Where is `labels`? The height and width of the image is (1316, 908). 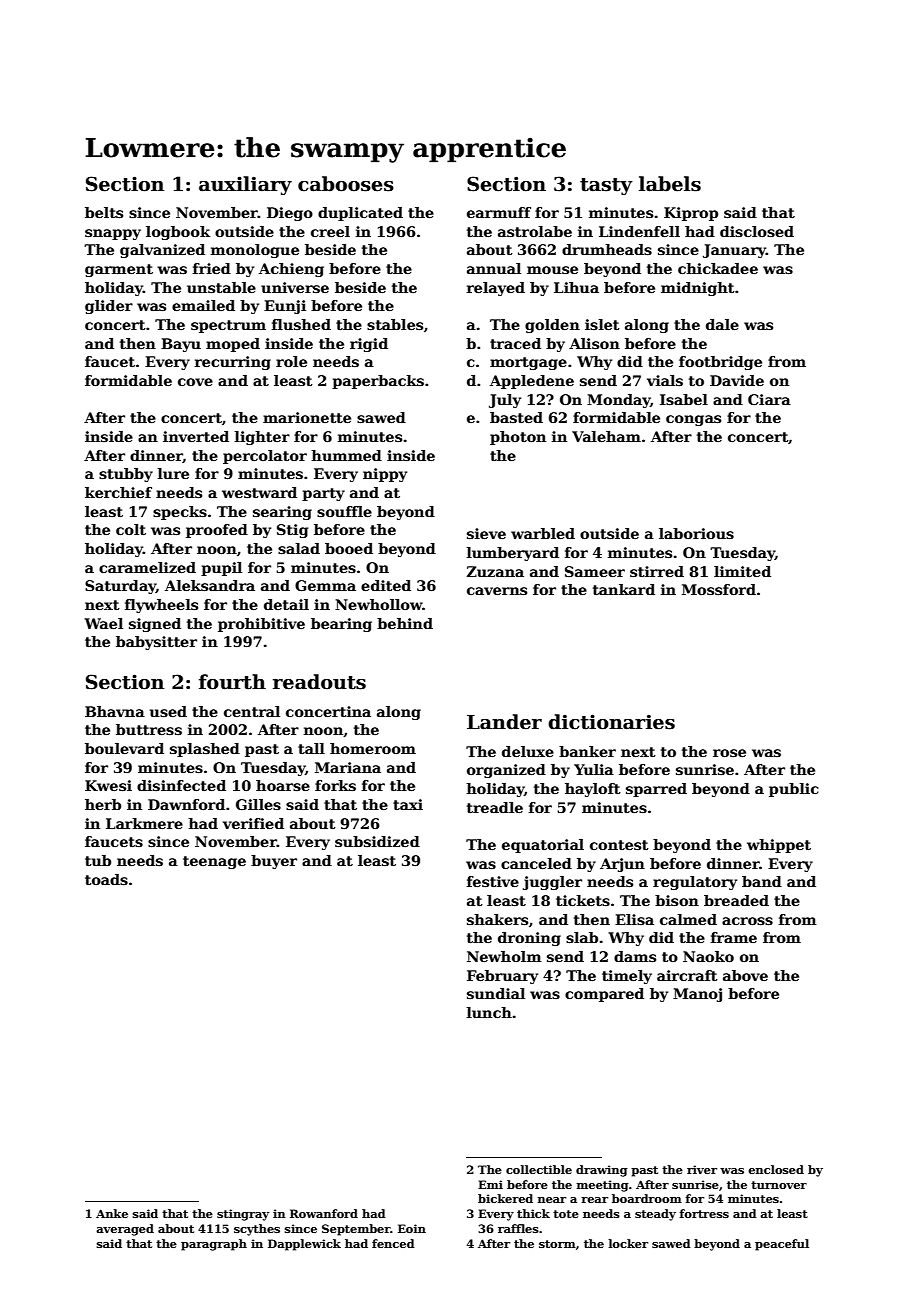
labels is located at coordinates (670, 184).
